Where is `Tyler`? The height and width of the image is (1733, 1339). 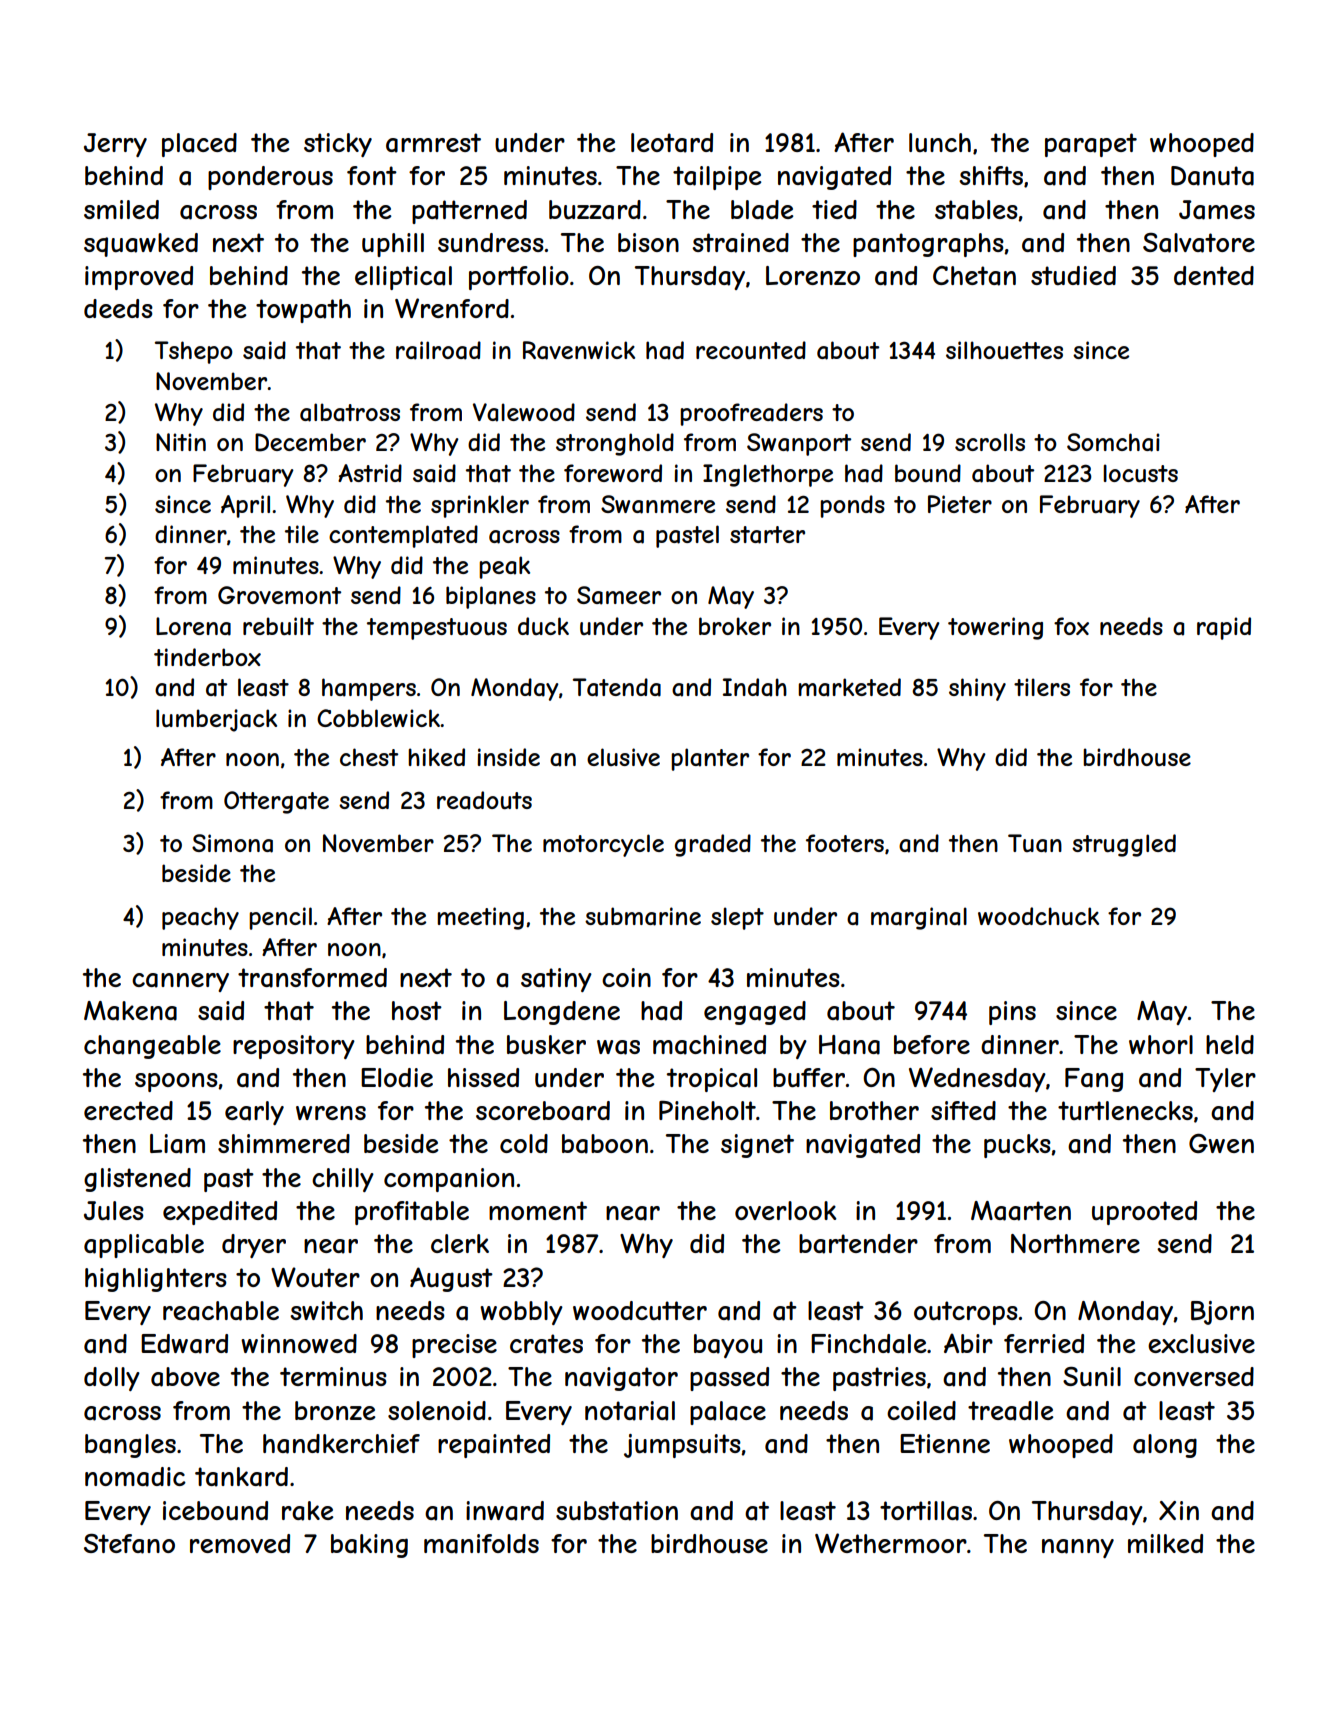 Tyler is located at coordinates (1225, 1080).
